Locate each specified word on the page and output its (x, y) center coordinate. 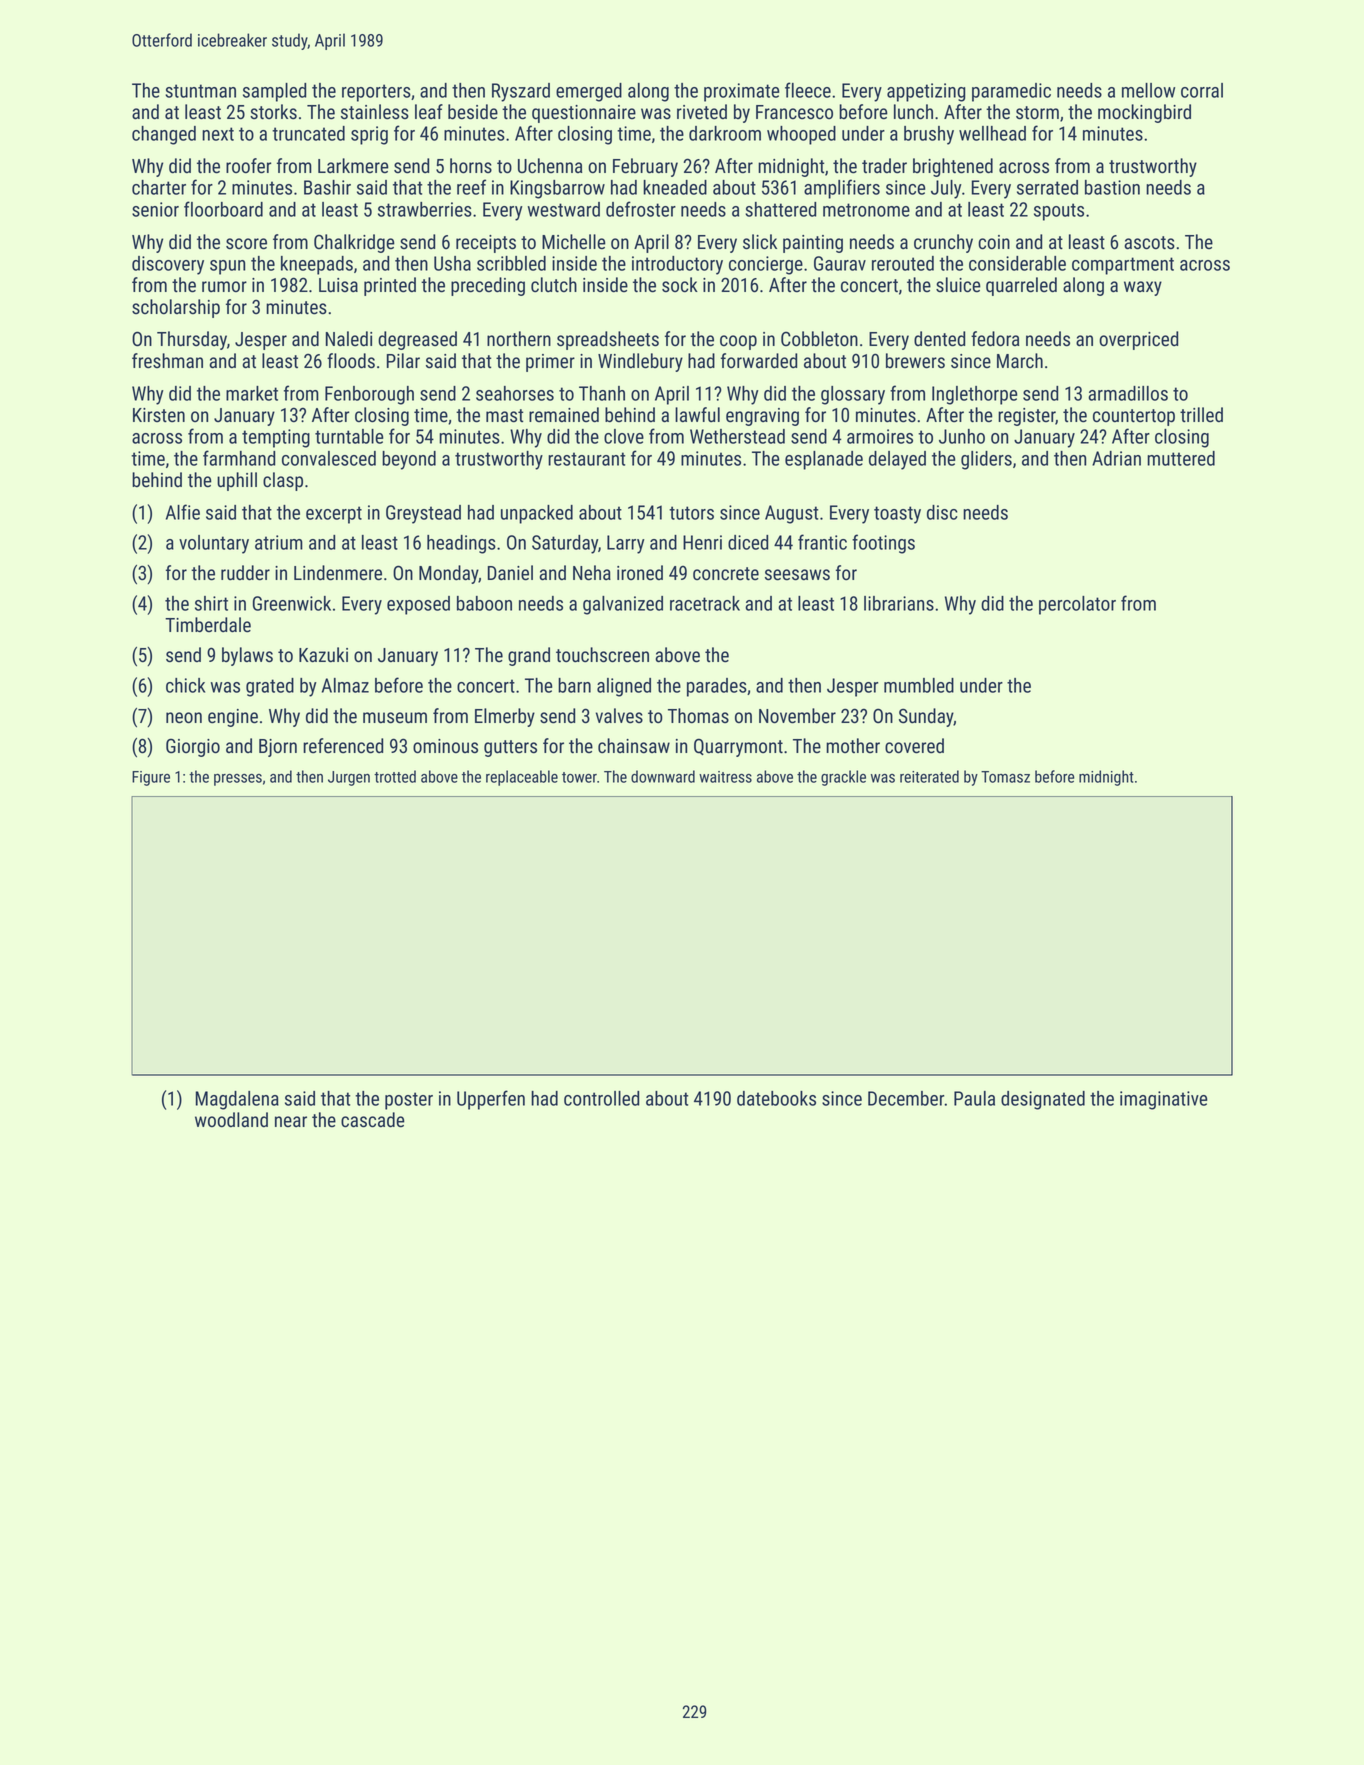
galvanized (623, 605)
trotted (395, 776)
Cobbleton (819, 339)
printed (390, 286)
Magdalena (237, 1100)
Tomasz (1005, 777)
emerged (589, 92)
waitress (725, 777)
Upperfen (491, 1100)
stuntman (200, 91)
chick (185, 685)
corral (1202, 90)
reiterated (929, 776)
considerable (1017, 263)
